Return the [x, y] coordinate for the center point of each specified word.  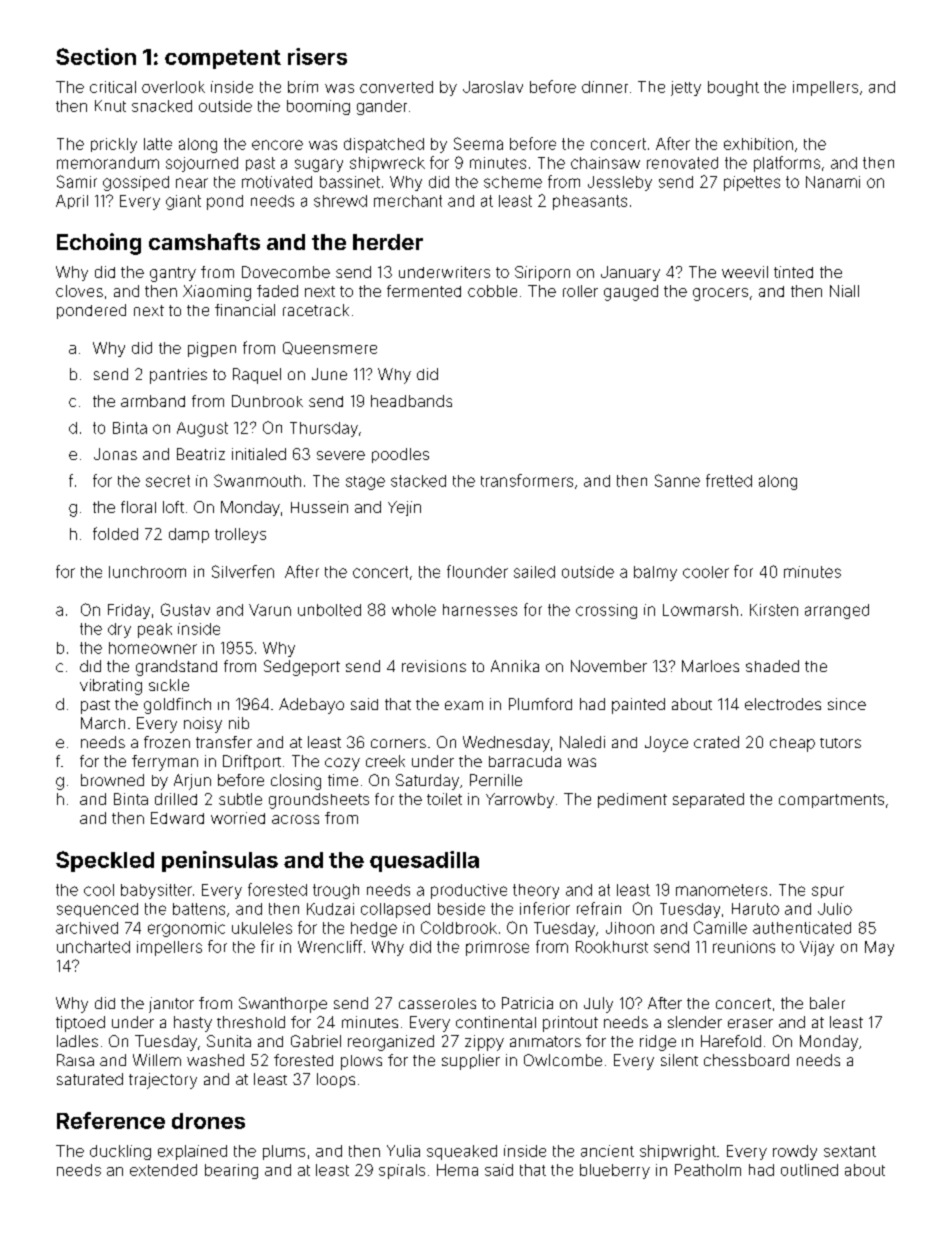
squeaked [462, 1152]
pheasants [590, 202]
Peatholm [708, 1170]
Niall [844, 291]
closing [296, 782]
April [72, 202]
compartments [831, 801]
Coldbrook [459, 927]
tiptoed [80, 1024]
